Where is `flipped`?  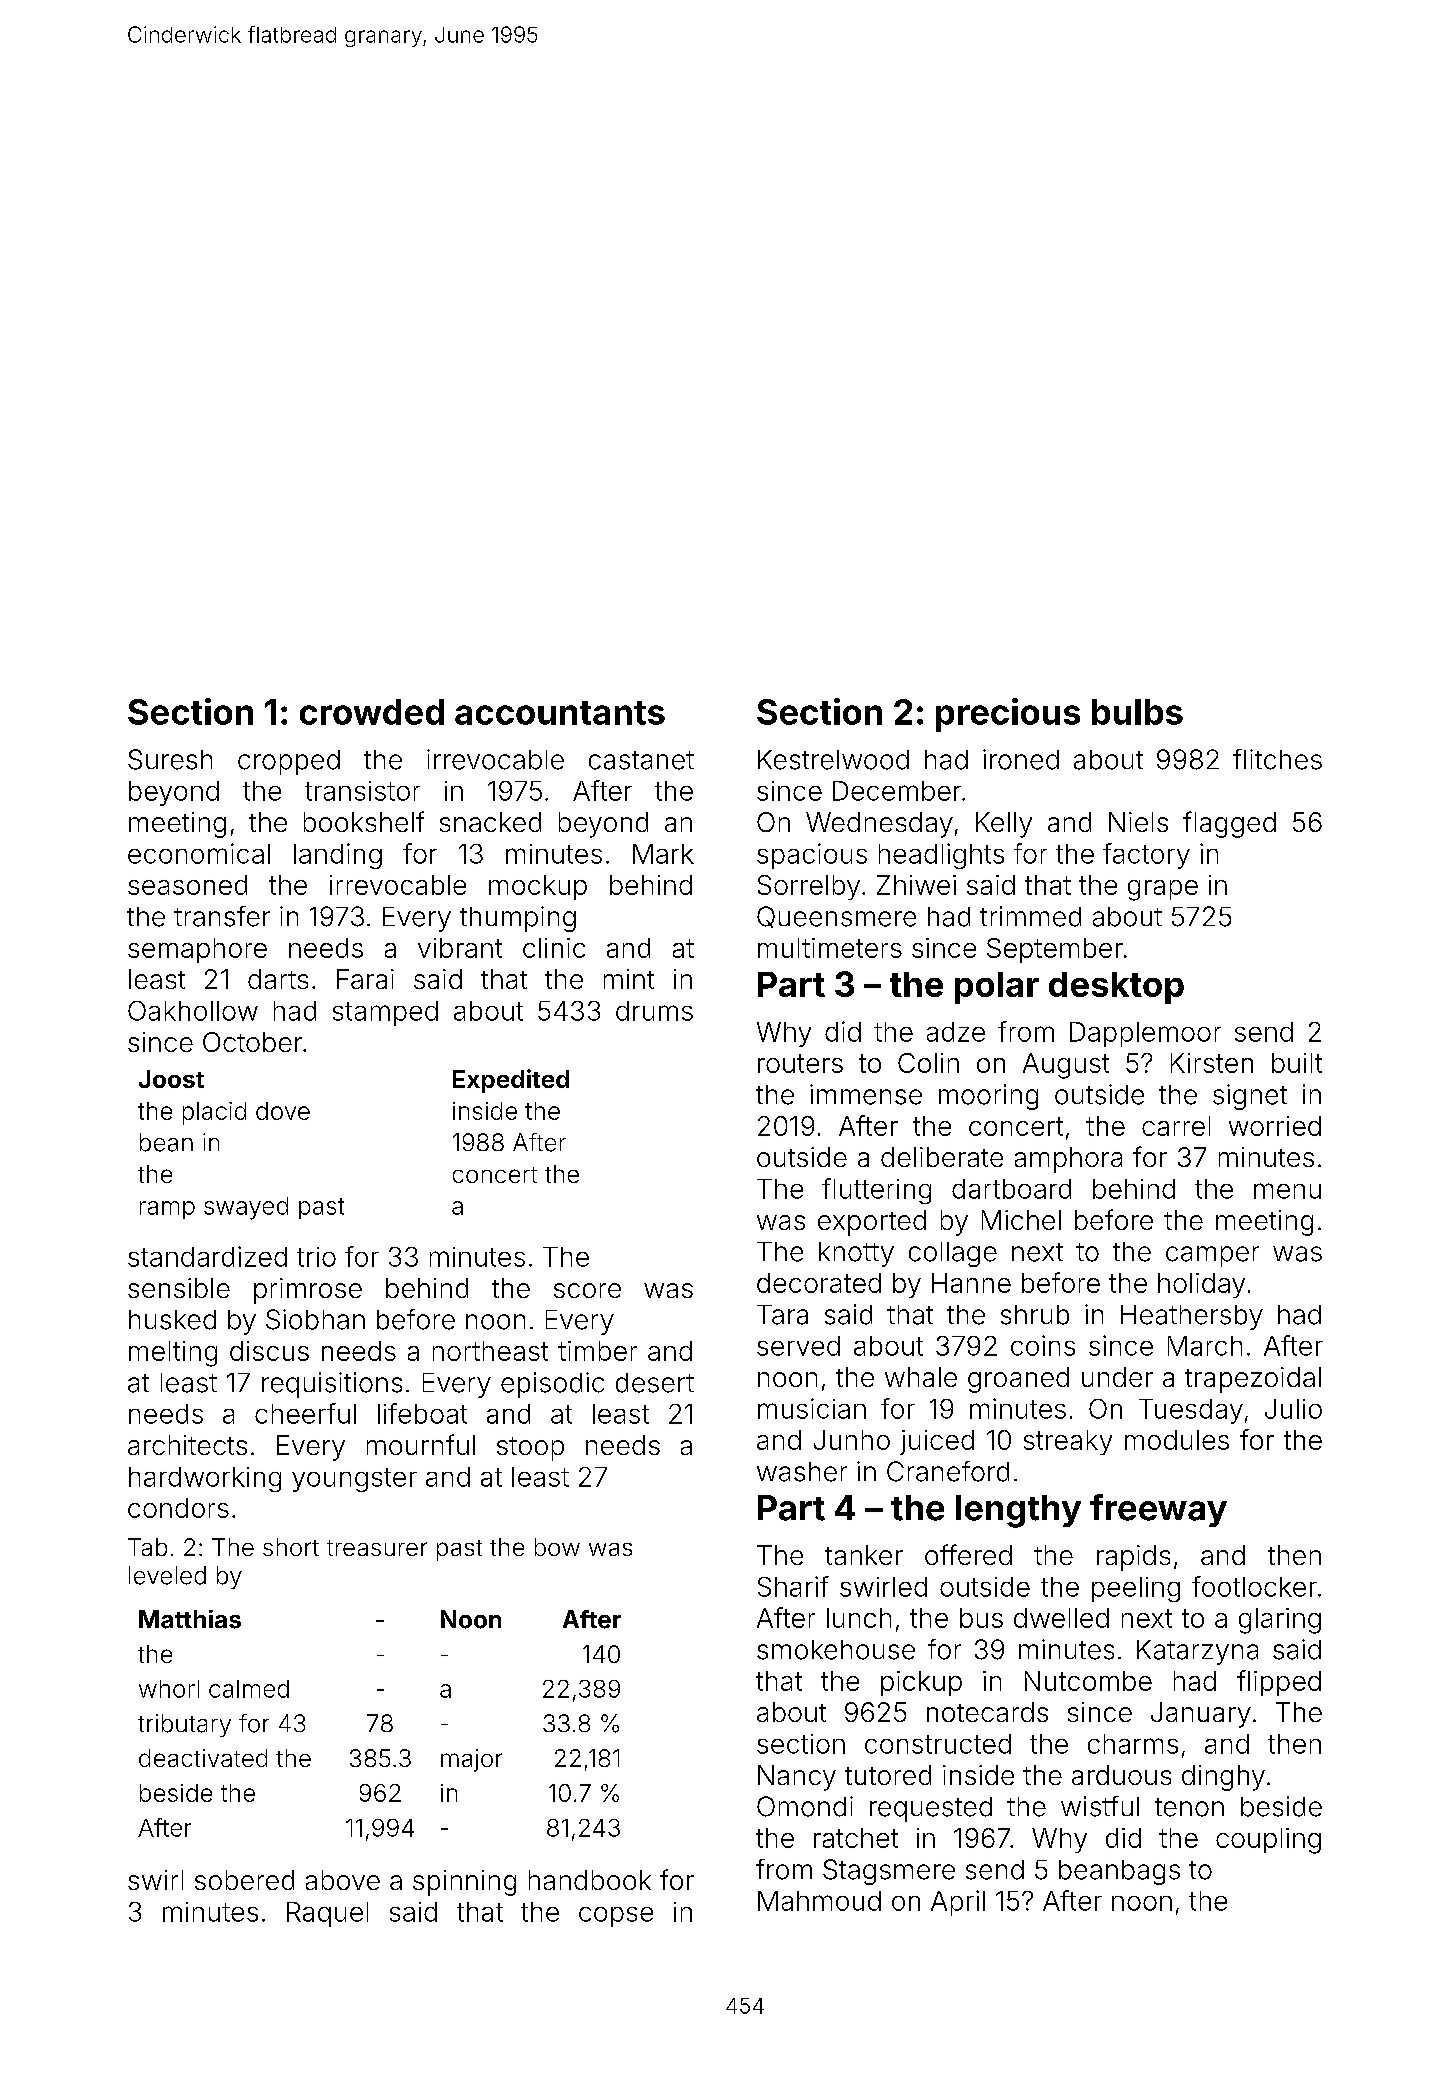
flipped is located at coordinates (1279, 1683).
